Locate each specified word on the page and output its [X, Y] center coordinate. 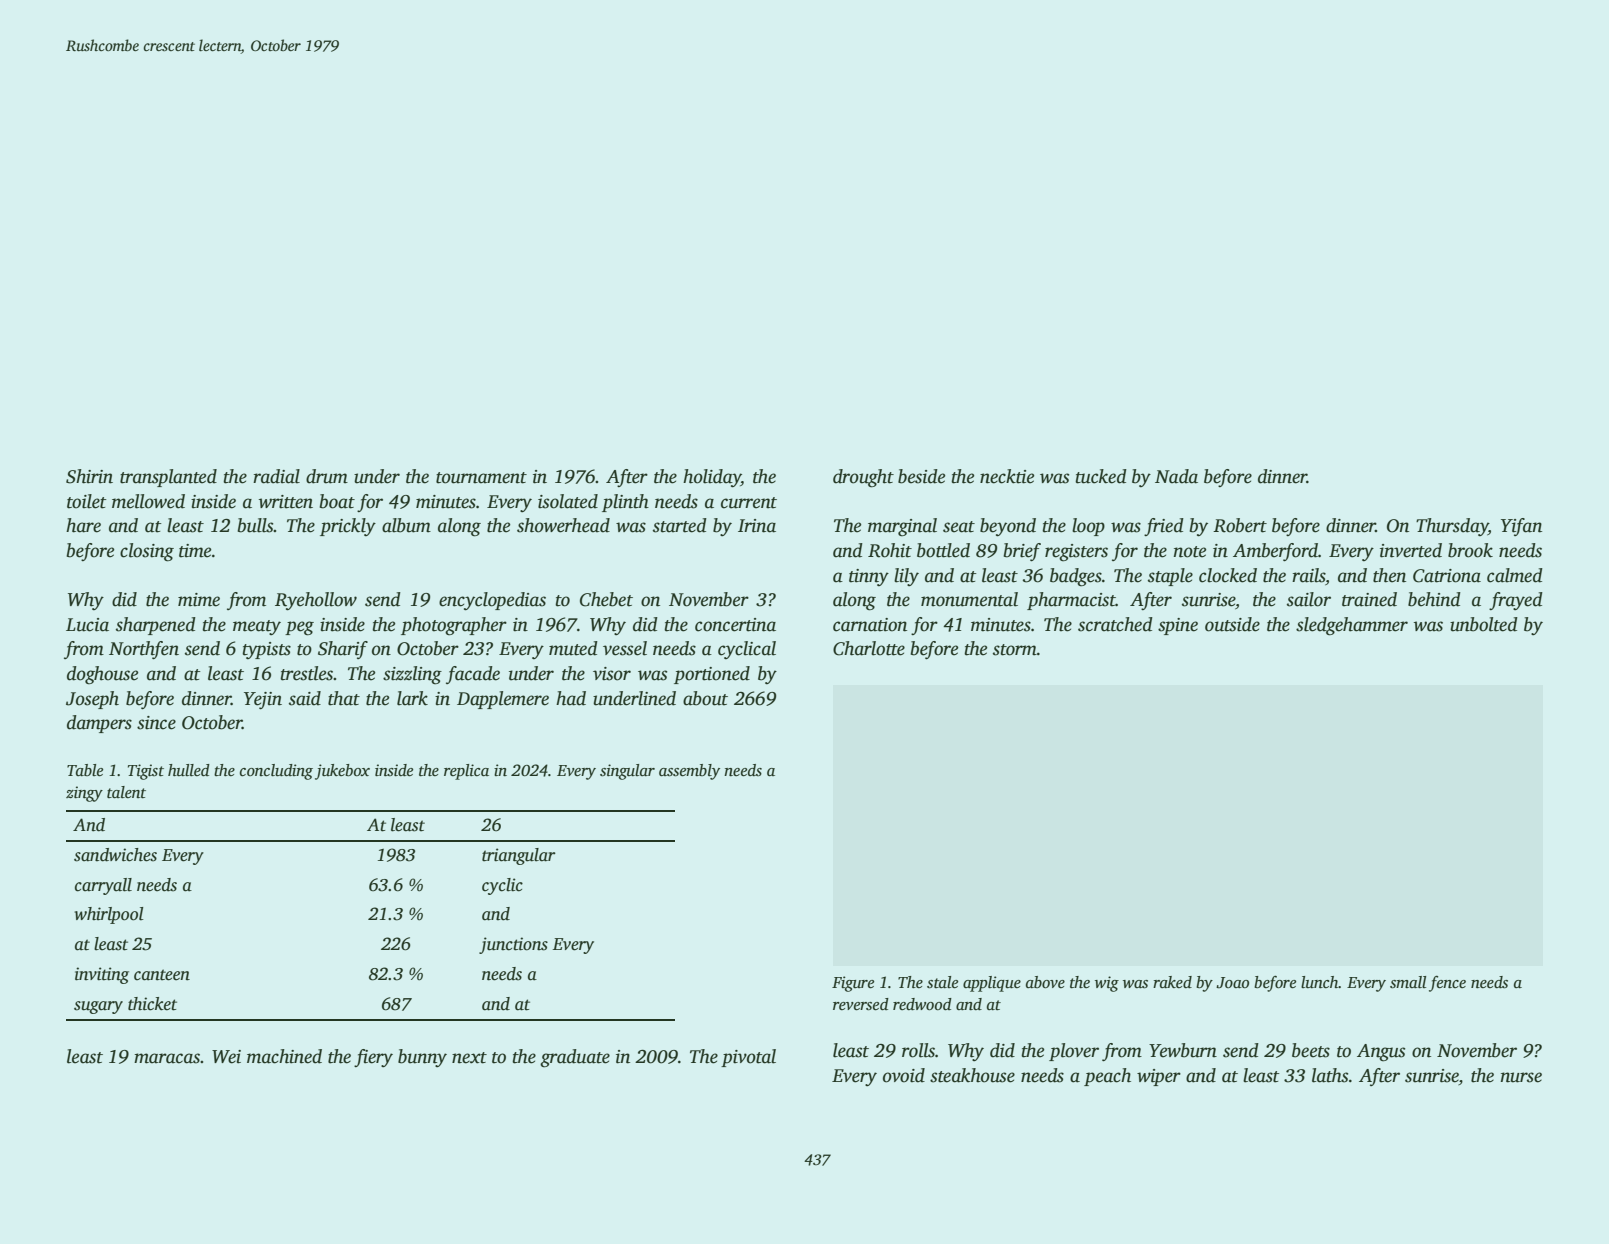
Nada [1176, 476]
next [469, 1058]
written [286, 502]
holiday [712, 478]
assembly [689, 772]
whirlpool [109, 915]
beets [1311, 1050]
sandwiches [115, 855]
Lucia [87, 625]
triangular [519, 856]
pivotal [748, 1058]
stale [942, 982]
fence [1447, 984]
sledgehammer [1352, 626]
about [705, 698]
